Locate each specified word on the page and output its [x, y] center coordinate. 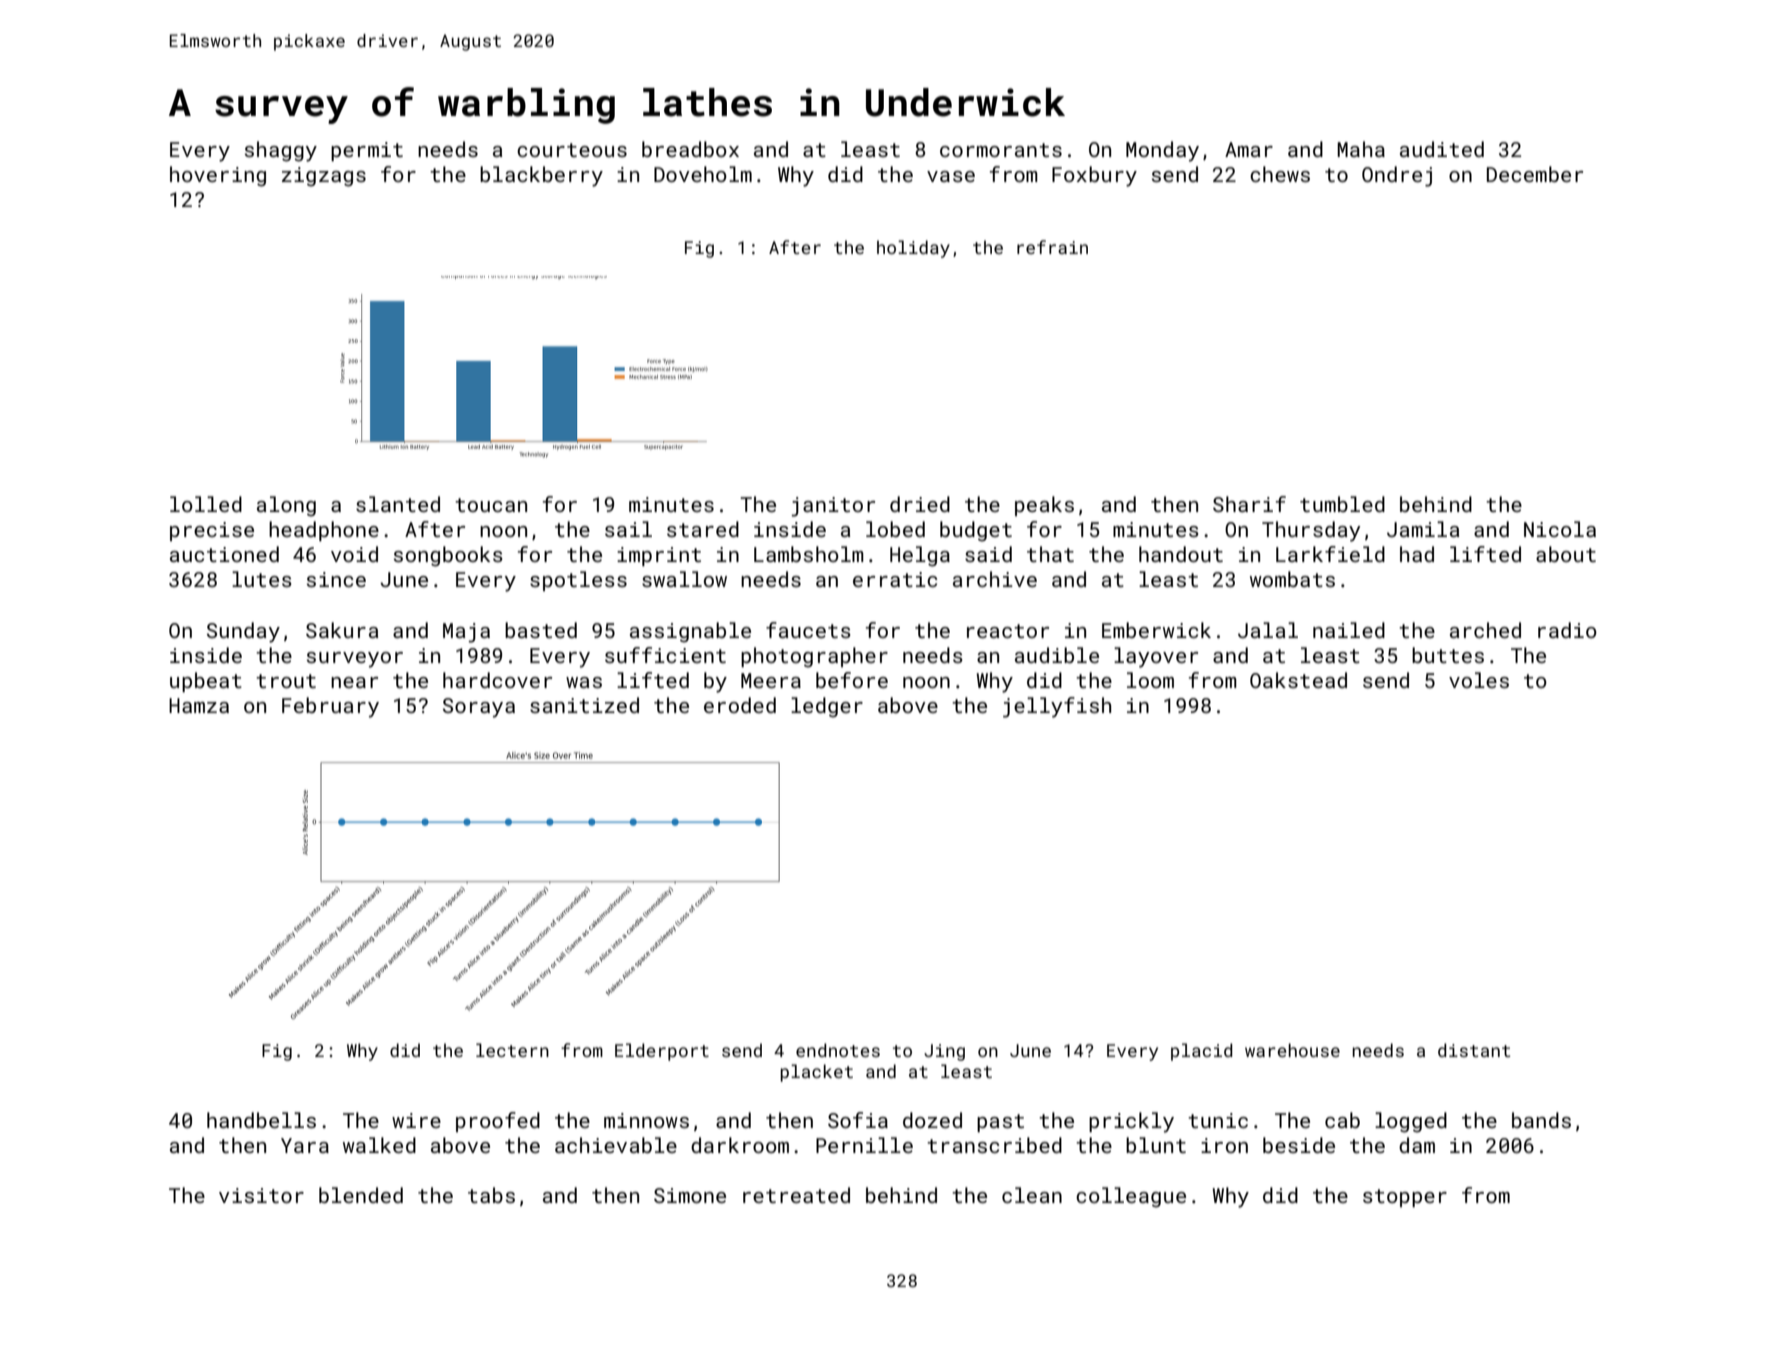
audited [1442, 149]
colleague [1131, 1197]
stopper [1405, 1198]
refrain [1052, 247]
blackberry [541, 176]
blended [361, 1195]
